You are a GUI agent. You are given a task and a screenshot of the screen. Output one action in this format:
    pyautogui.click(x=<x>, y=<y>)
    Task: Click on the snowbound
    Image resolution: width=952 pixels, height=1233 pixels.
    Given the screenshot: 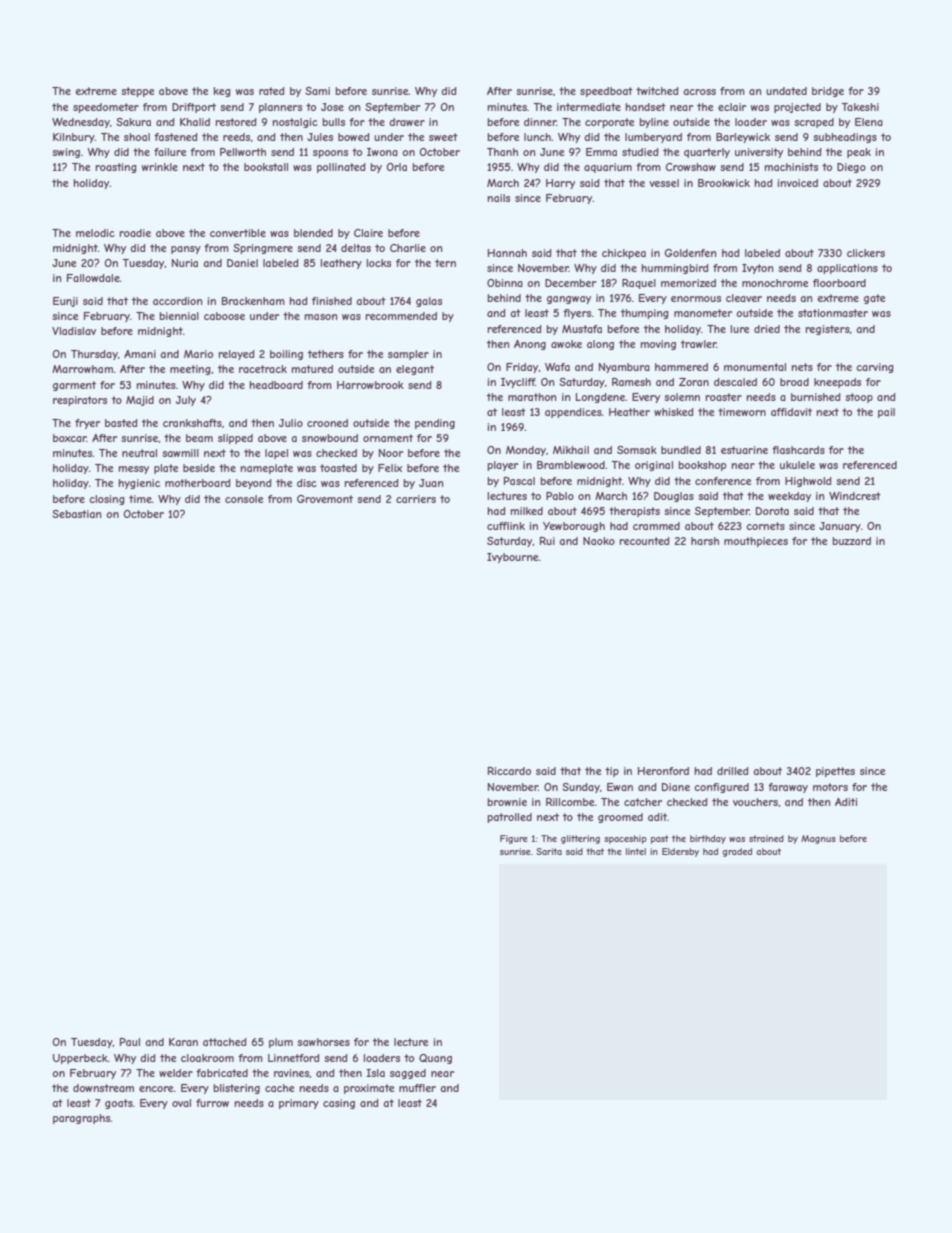 What is the action you would take?
    pyautogui.click(x=330, y=438)
